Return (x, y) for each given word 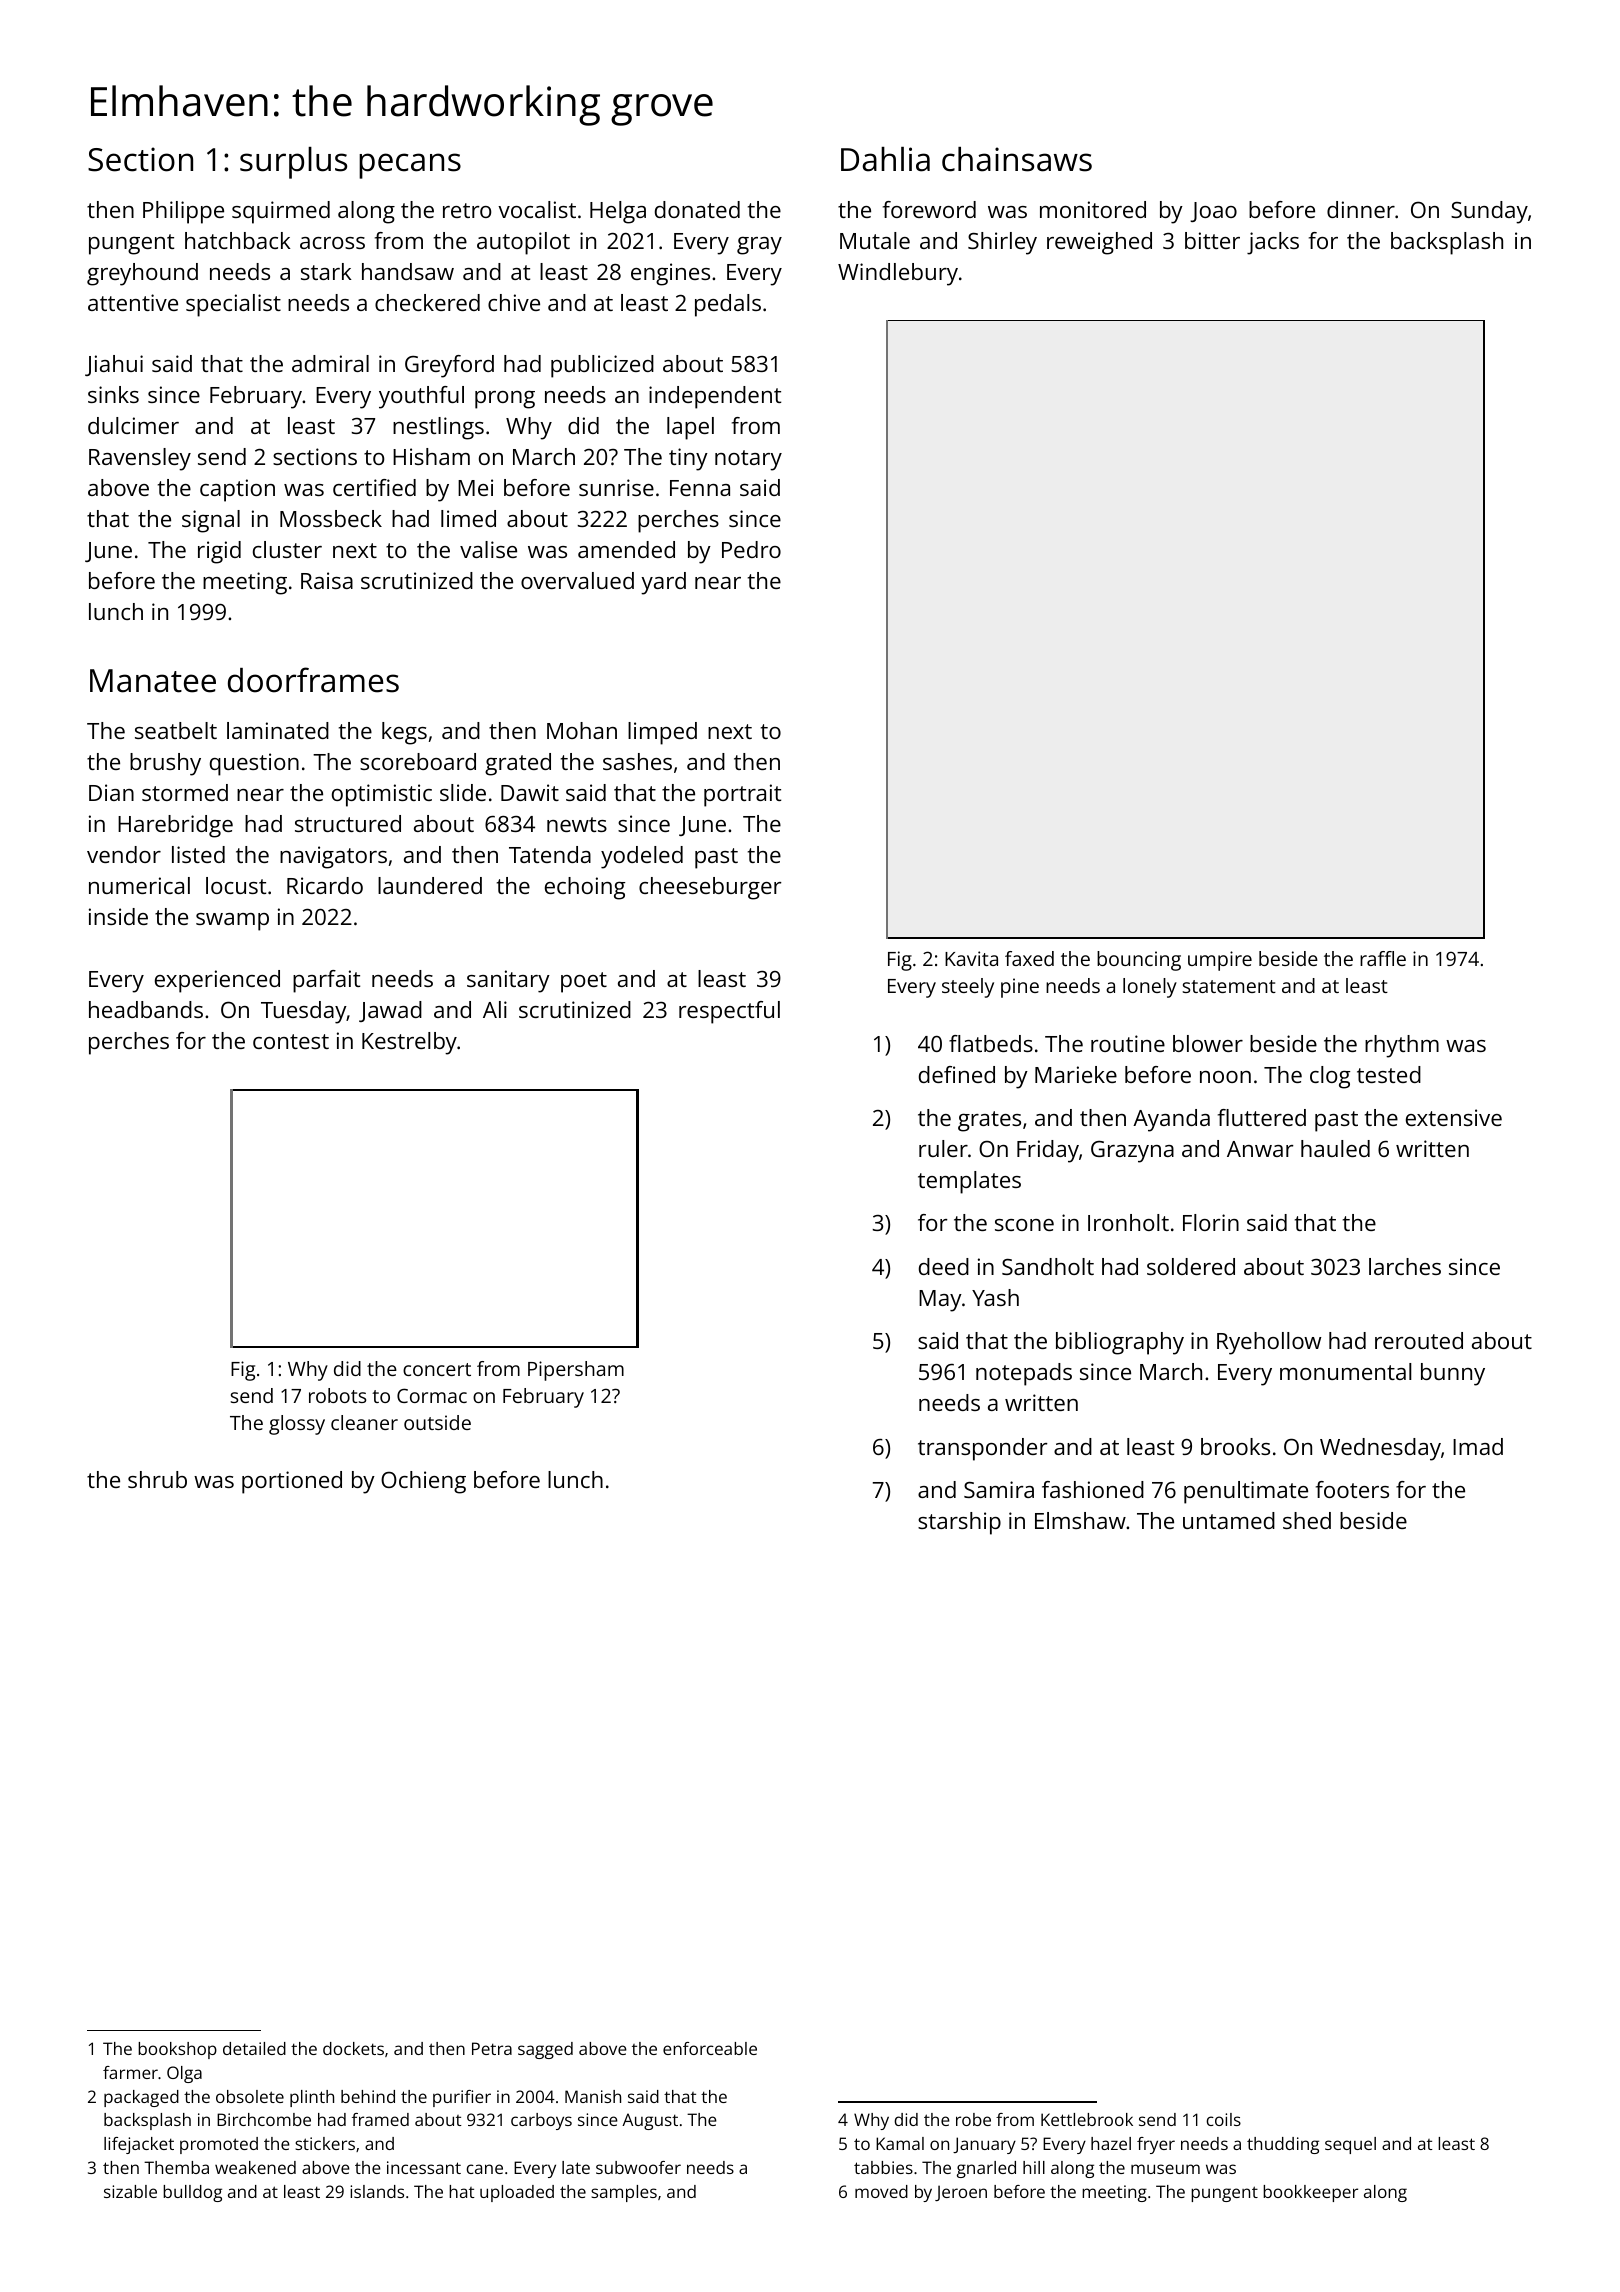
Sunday (1489, 212)
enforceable (710, 2048)
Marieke (1076, 1074)
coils (1223, 2119)
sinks (113, 394)
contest (291, 1041)
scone (1024, 1225)
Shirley (1002, 243)
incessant (424, 2167)
